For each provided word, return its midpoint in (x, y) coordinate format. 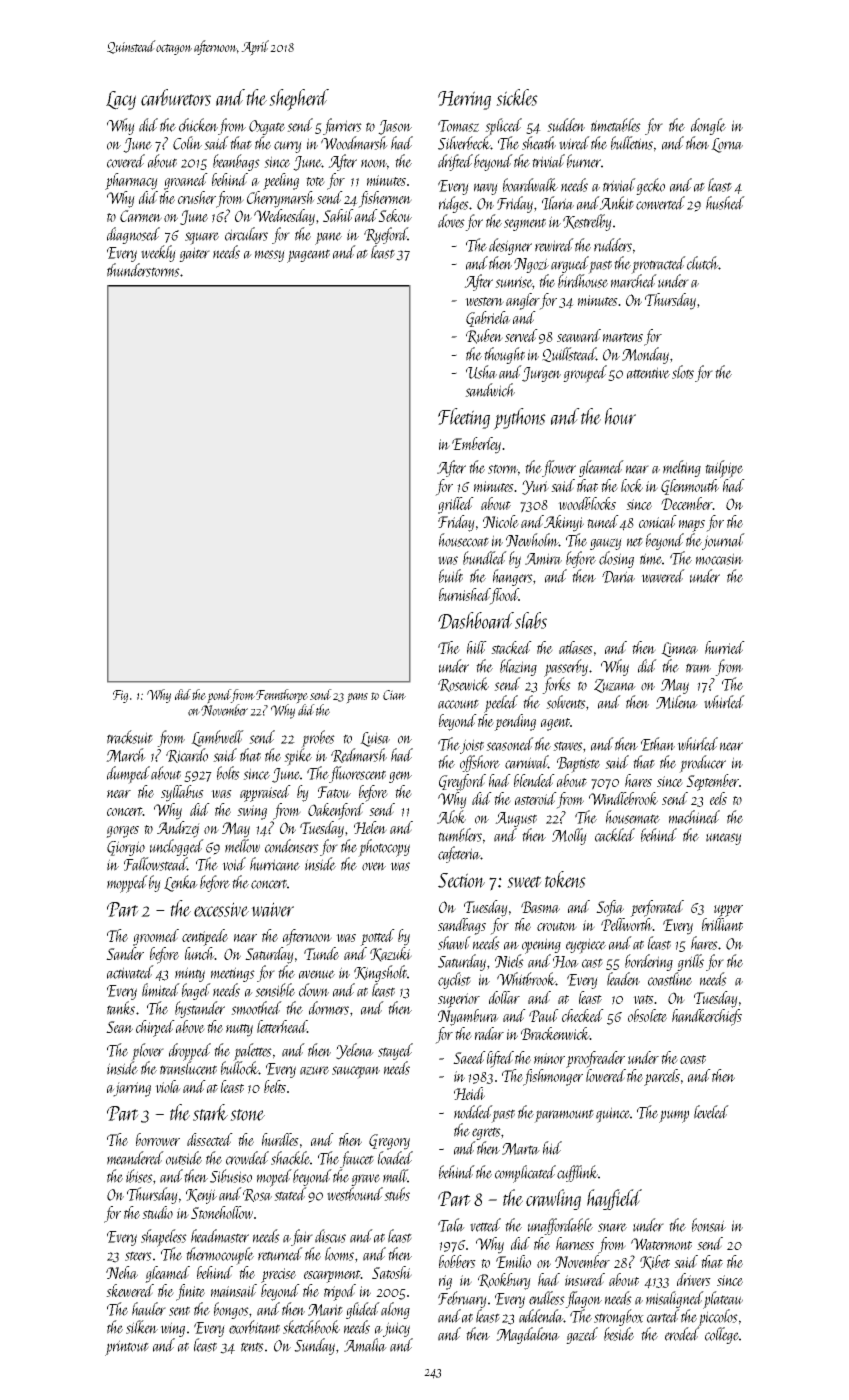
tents (252, 1347)
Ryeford (386, 235)
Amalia (365, 1345)
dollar (504, 997)
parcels (662, 1077)
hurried (725, 647)
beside (619, 1334)
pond (219, 696)
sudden (566, 125)
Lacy (121, 100)
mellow (242, 846)
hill (477, 647)
